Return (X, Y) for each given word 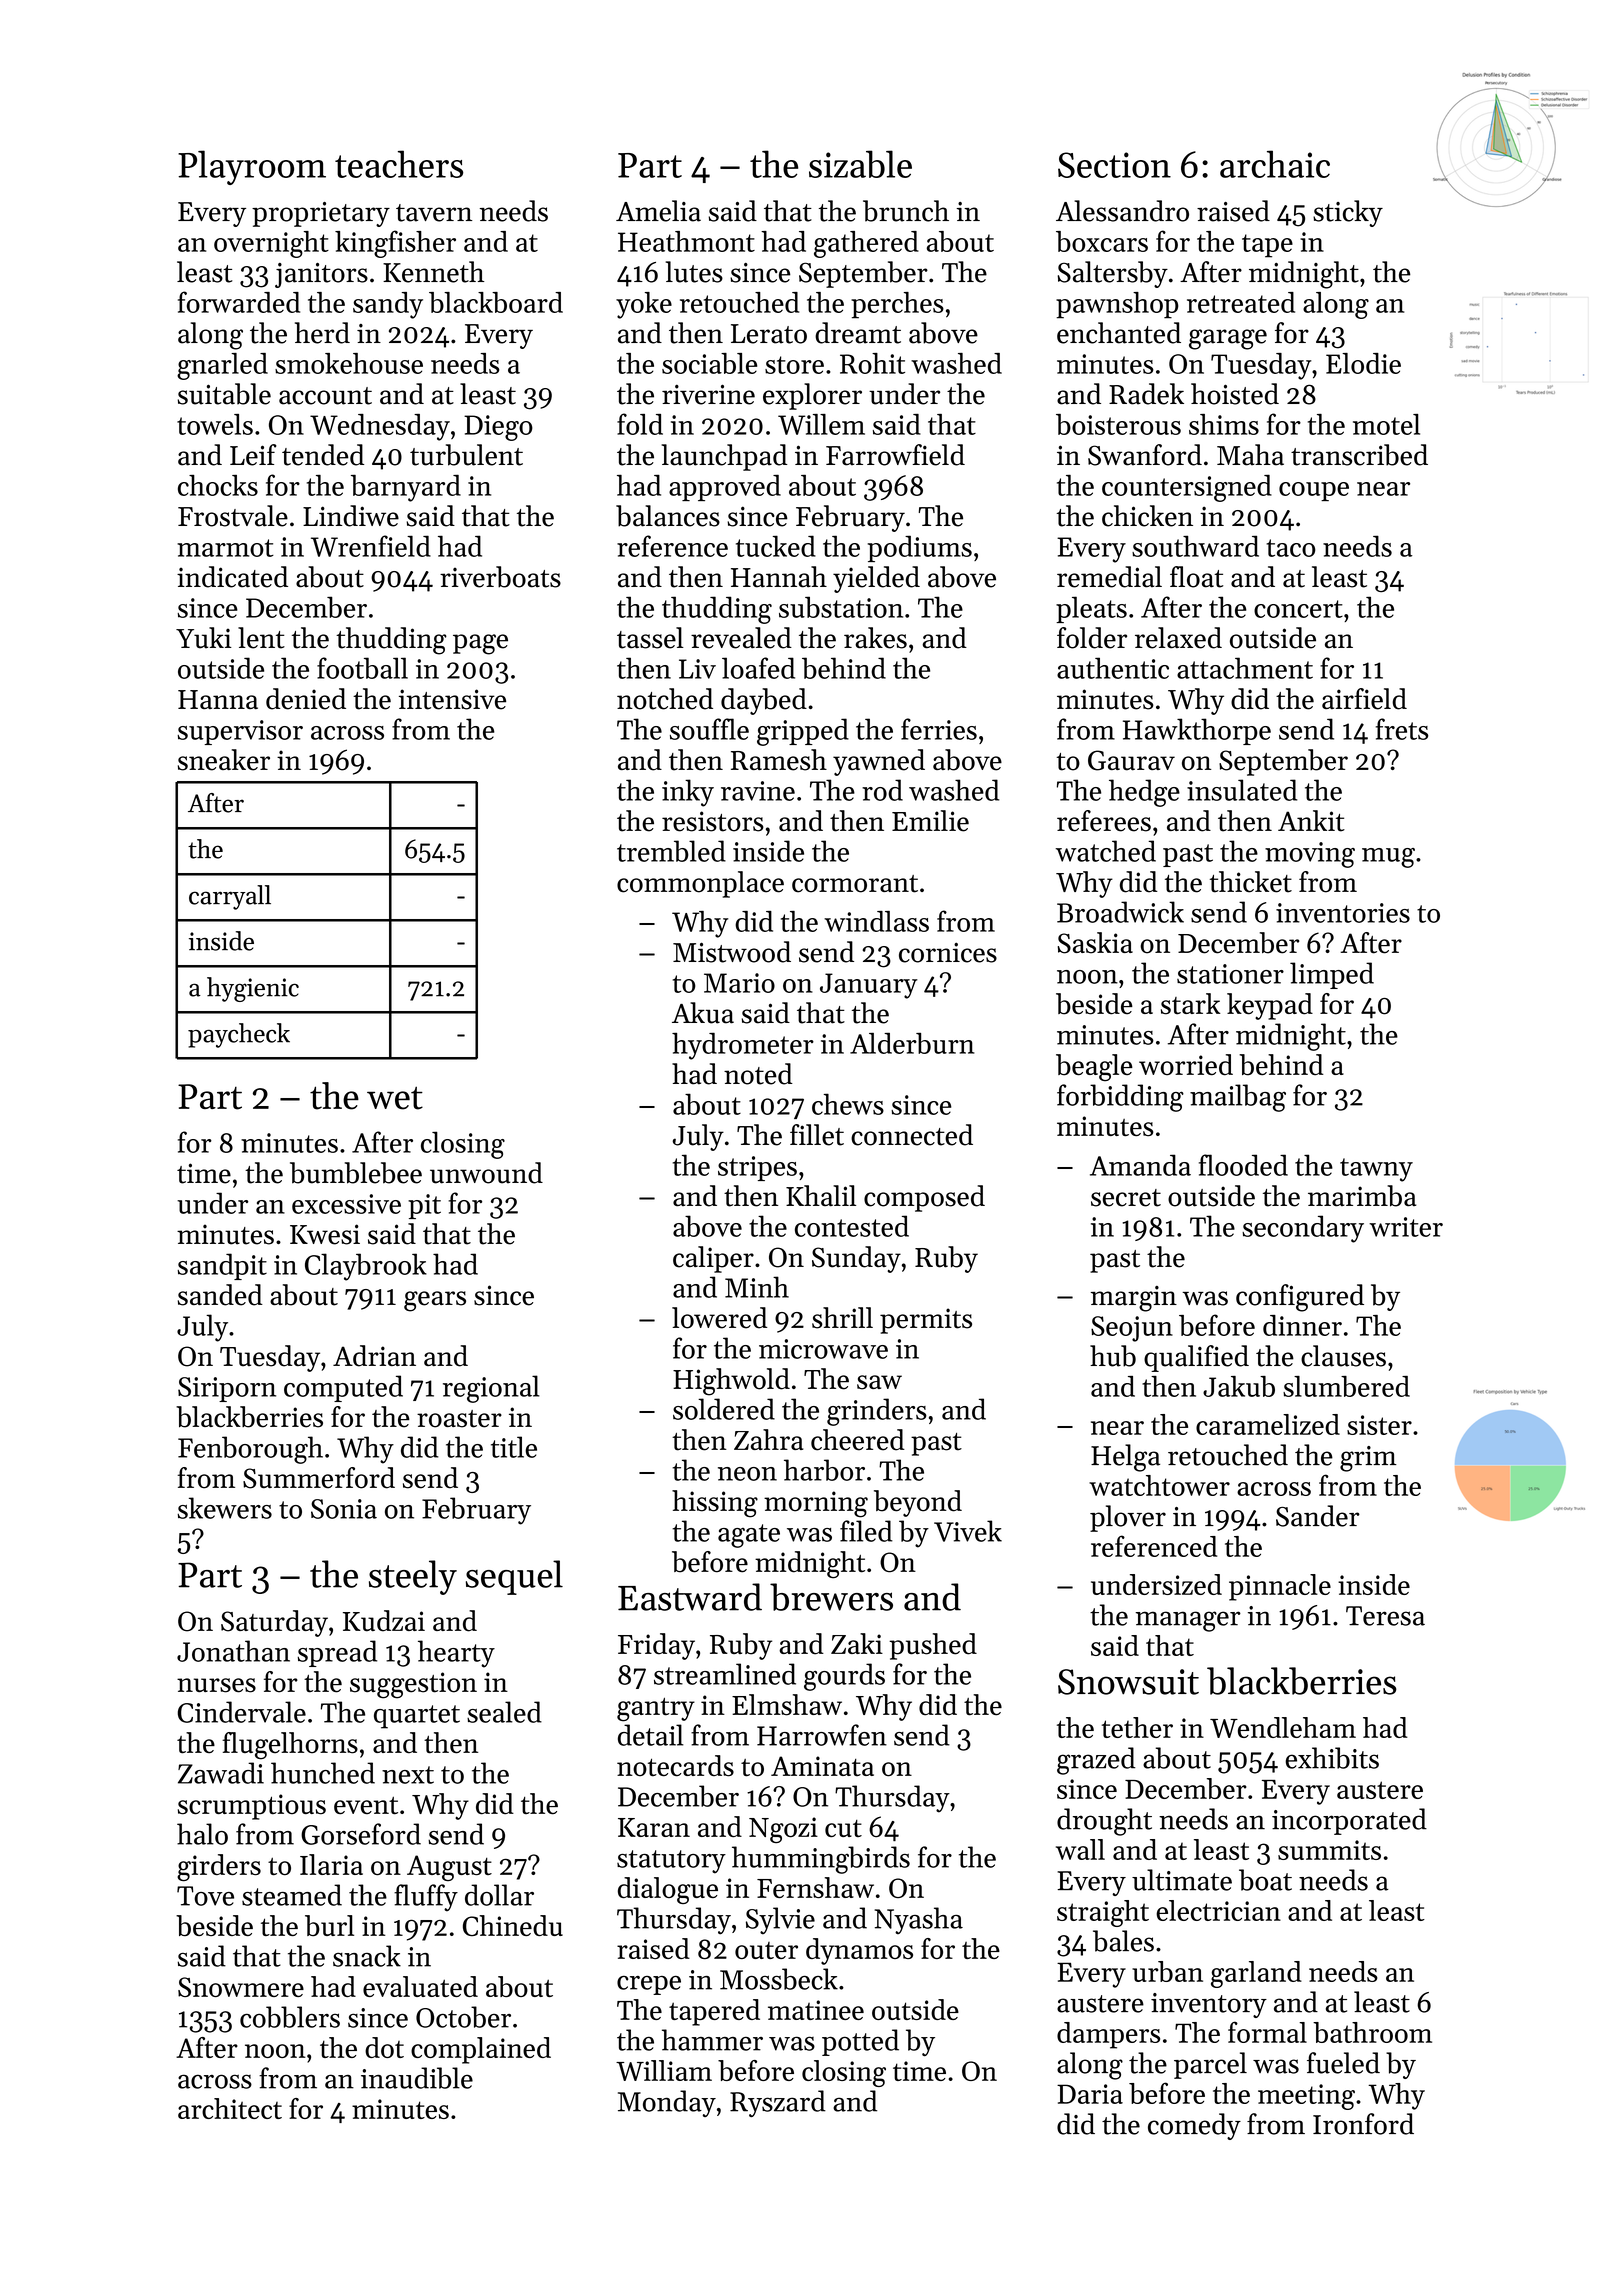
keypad (1270, 1006)
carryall (230, 897)
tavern (434, 213)
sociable (709, 363)
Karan (654, 1827)
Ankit (1311, 821)
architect (230, 2108)
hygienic (253, 989)
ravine (758, 791)
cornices (948, 952)
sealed (504, 1712)
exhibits (1332, 1758)
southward (1195, 546)
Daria (1090, 2094)
